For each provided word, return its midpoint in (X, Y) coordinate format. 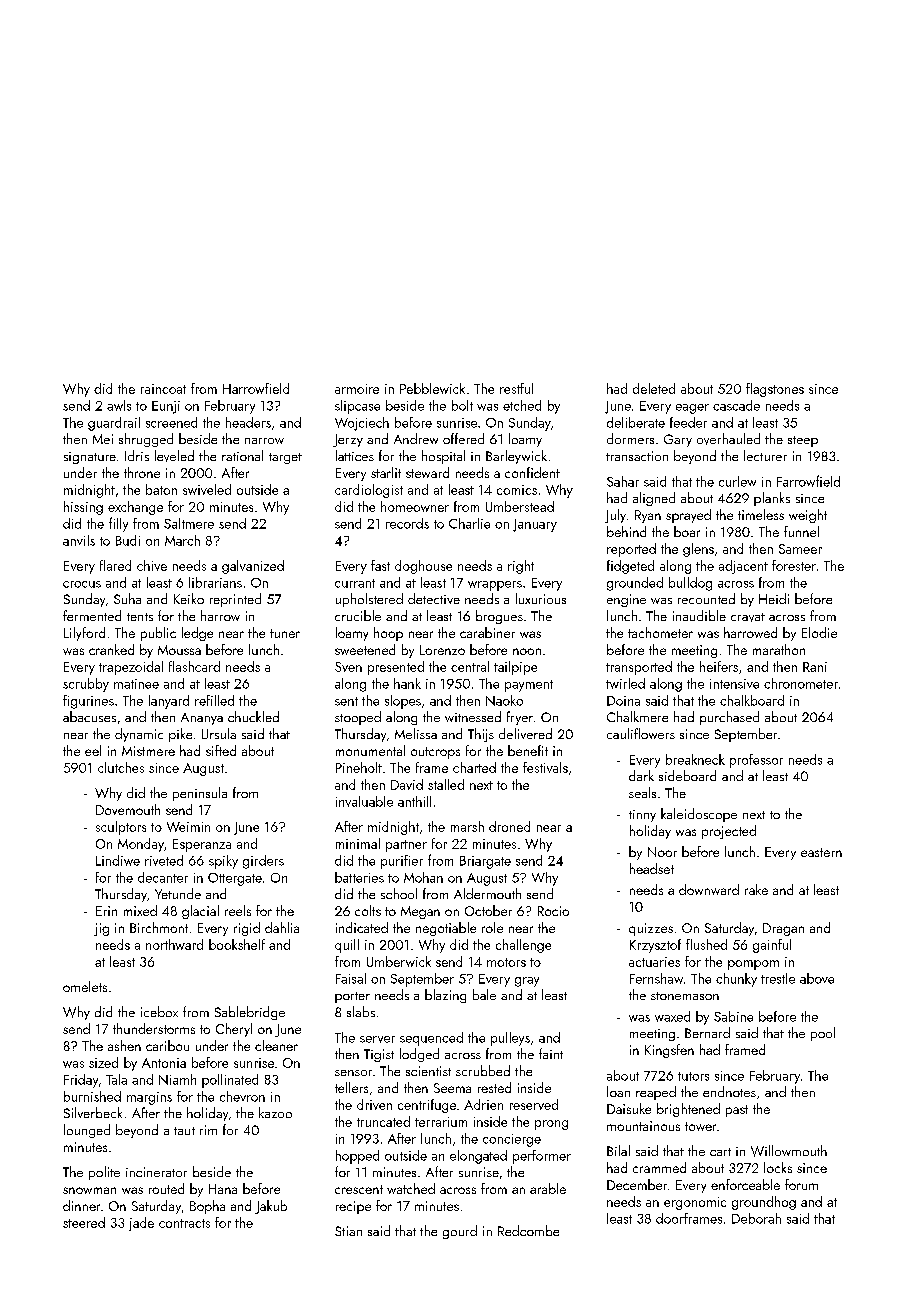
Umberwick (399, 961)
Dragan (783, 929)
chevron (242, 1096)
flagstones (775, 390)
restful (516, 388)
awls (119, 405)
